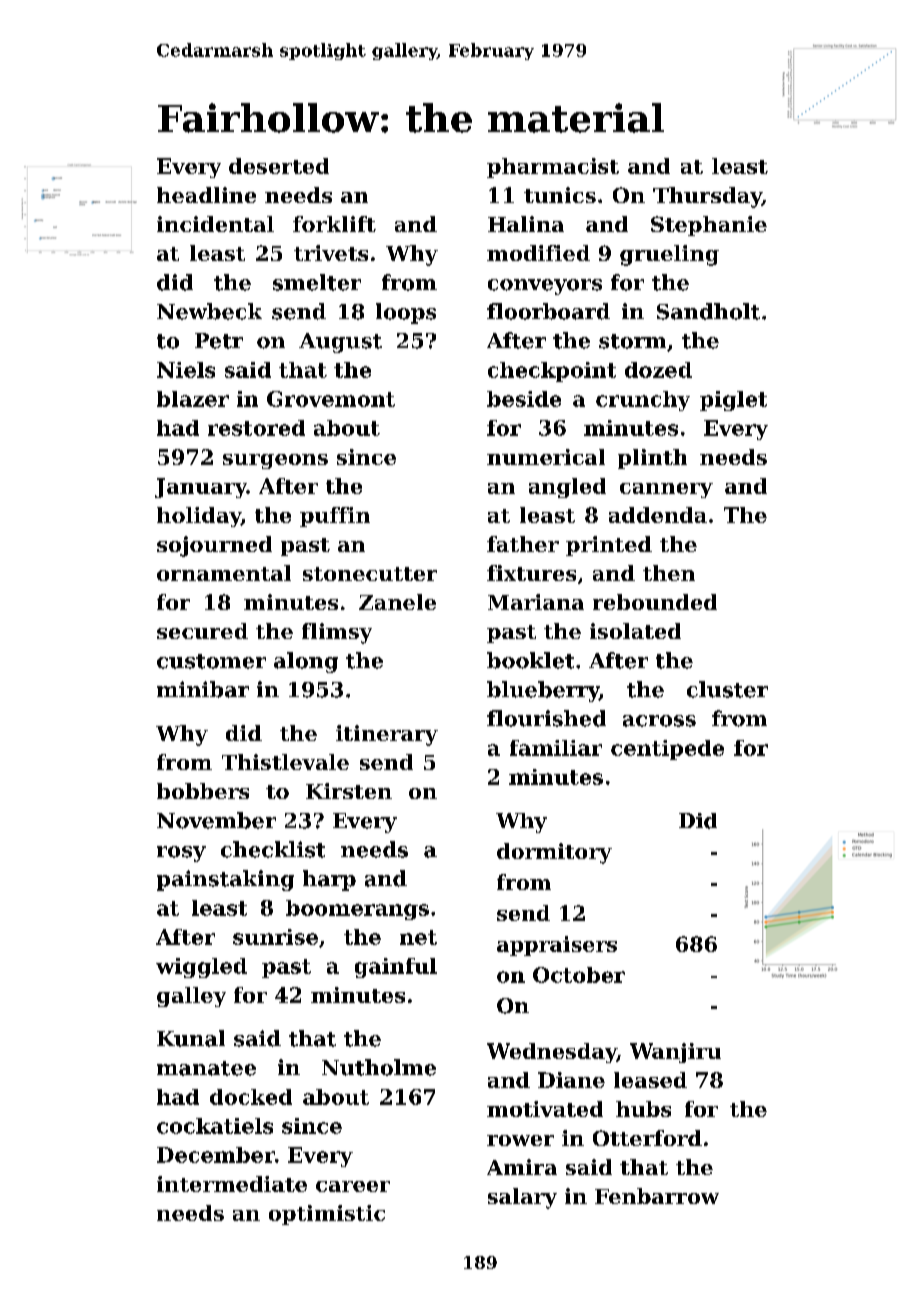 This screenshot has width=924, height=1311. Describe the element at coordinates (643, 401) in the screenshot. I see `crunchy` at that location.
